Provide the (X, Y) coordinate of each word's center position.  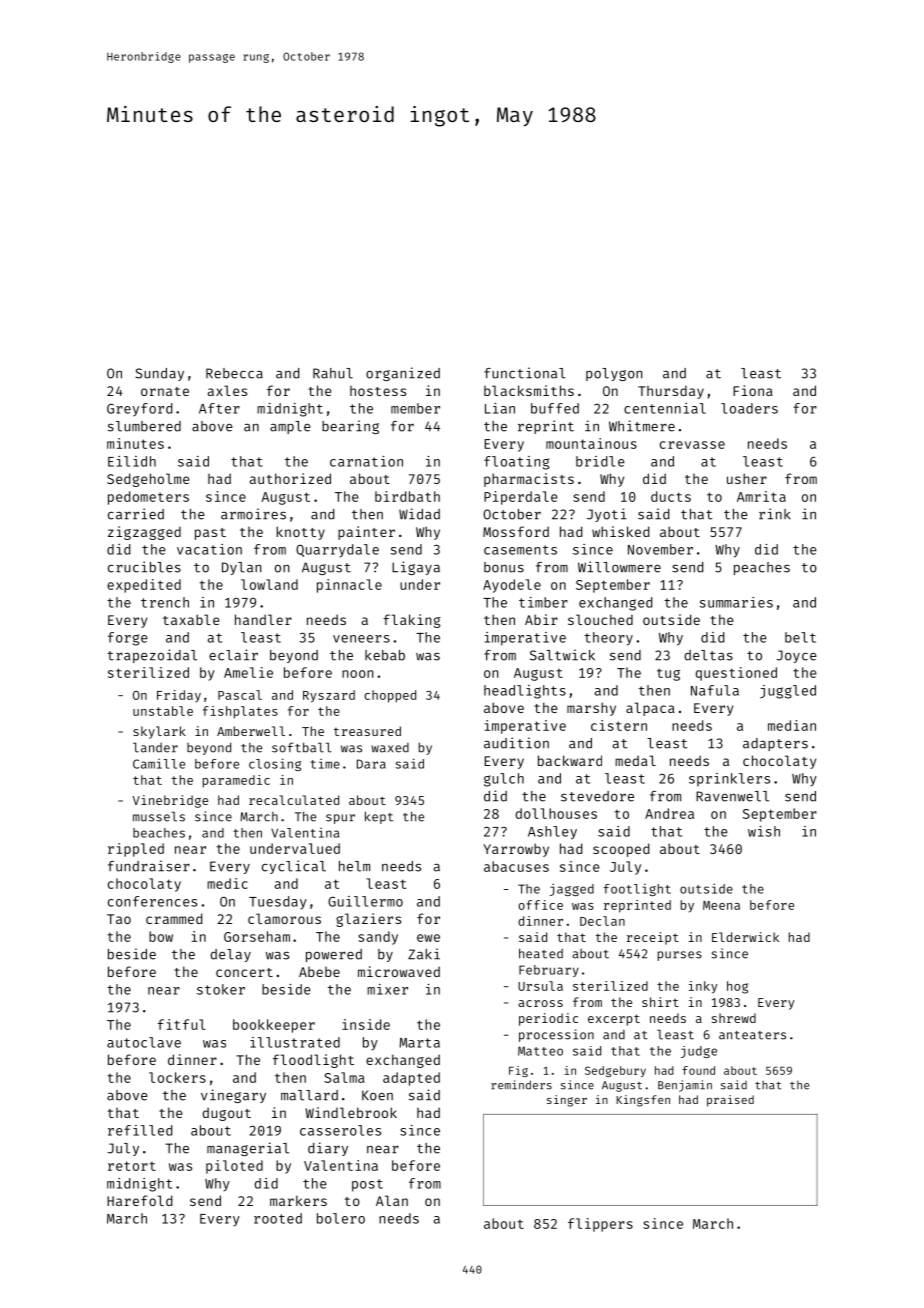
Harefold (139, 1200)
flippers (600, 1225)
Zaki (424, 954)
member (415, 408)
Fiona (753, 390)
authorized (290, 478)
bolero (341, 1218)
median (792, 725)
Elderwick (745, 937)
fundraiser (149, 866)
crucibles (144, 567)
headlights (525, 692)
